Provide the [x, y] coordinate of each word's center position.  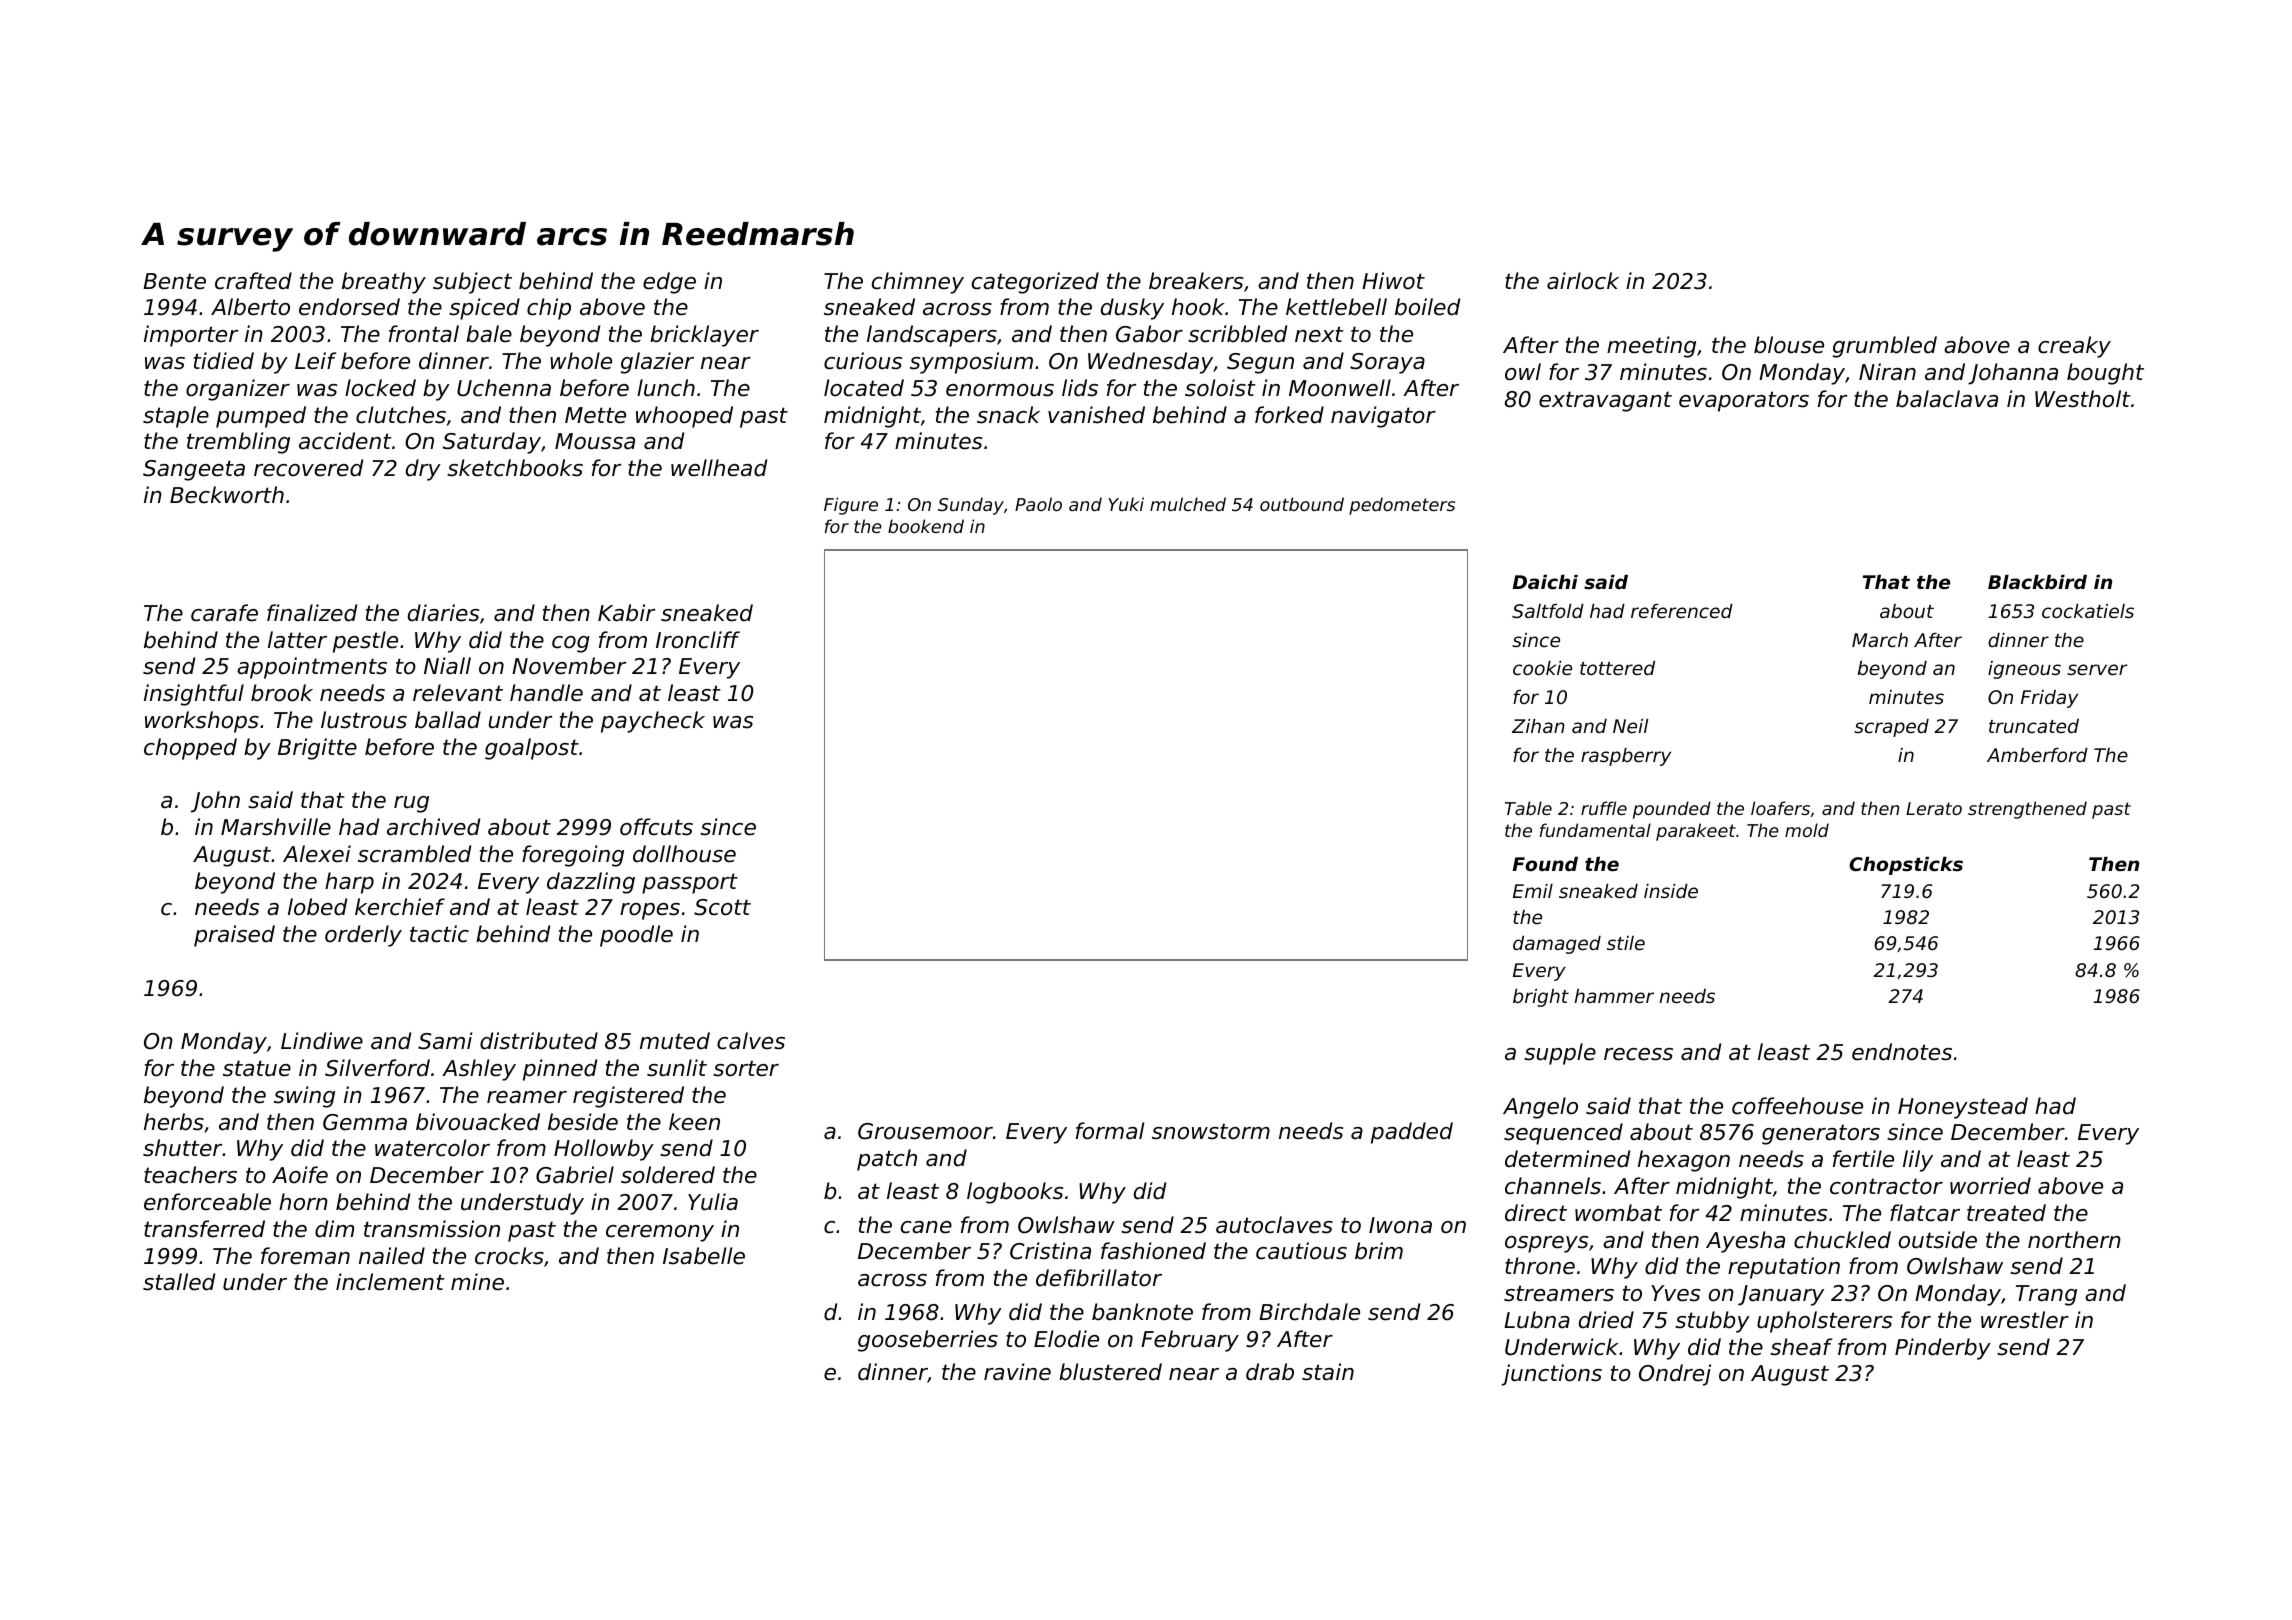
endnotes [1902, 1052]
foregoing [573, 856]
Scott [722, 907]
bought [2105, 374]
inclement [390, 1282]
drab [1270, 1372]
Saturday [492, 443]
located [864, 388]
